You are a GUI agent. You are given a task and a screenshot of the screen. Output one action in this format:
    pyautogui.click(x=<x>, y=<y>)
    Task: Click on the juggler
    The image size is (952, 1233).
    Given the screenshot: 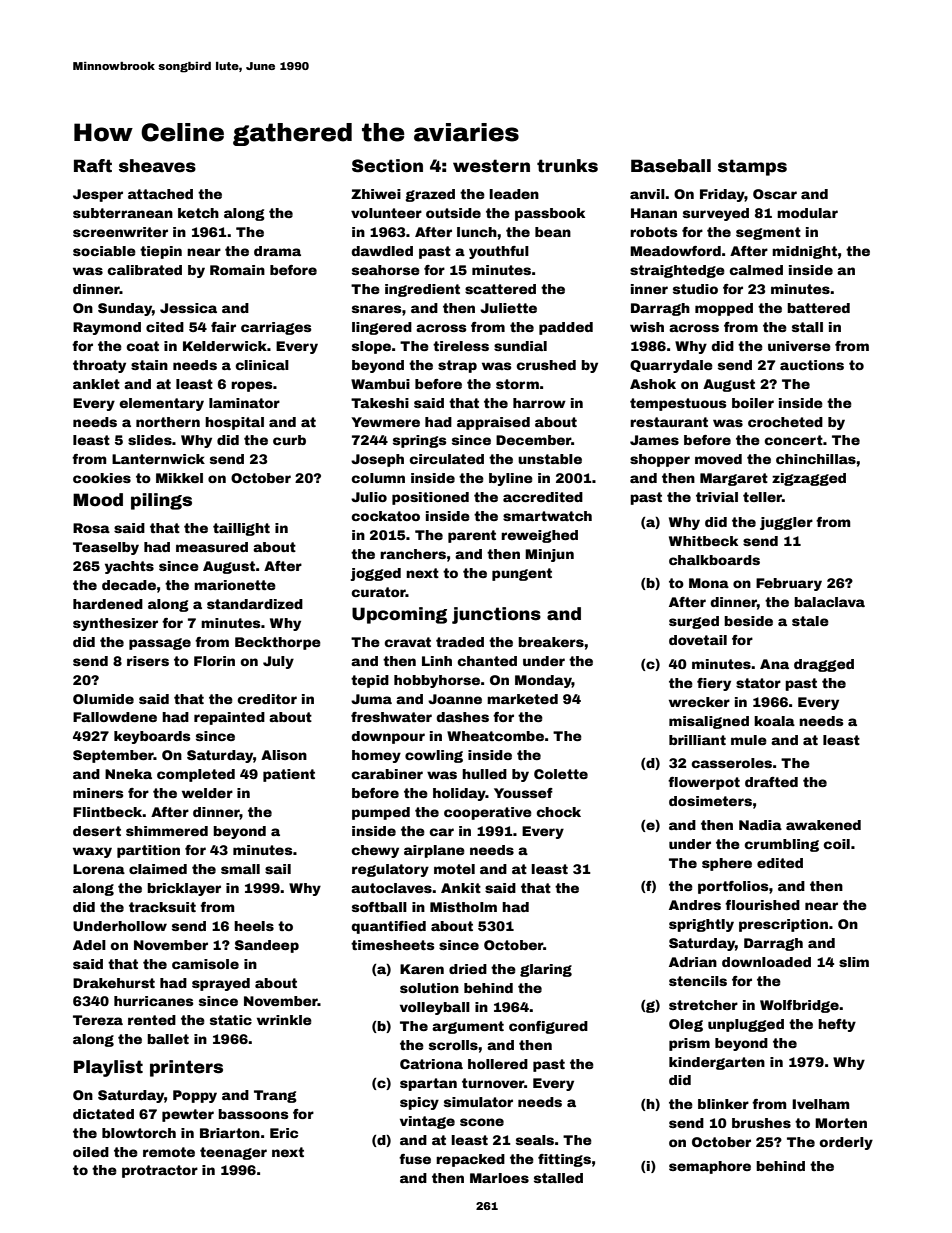 What is the action you would take?
    pyautogui.click(x=786, y=523)
